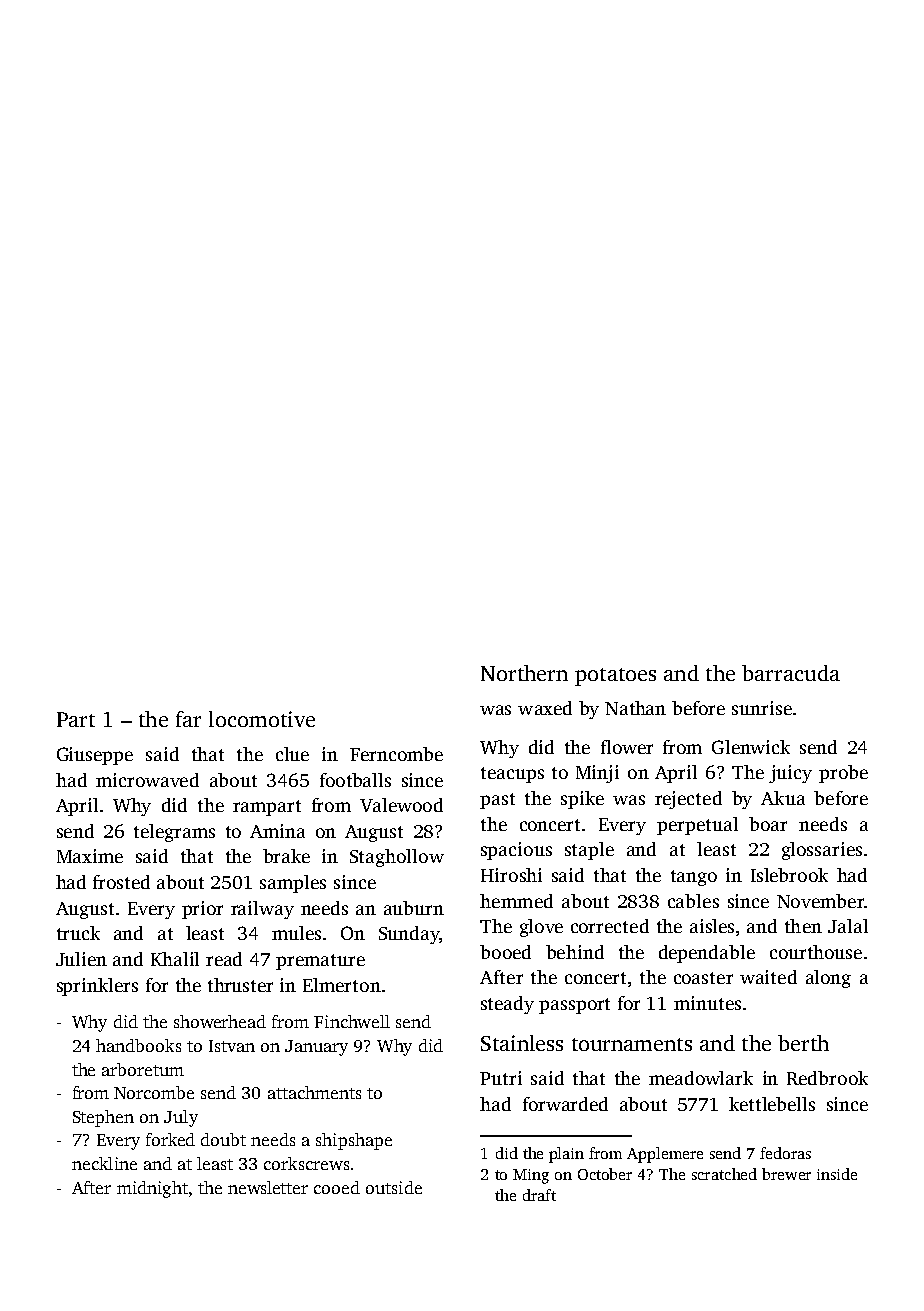  I want to click on Elmerton, so click(342, 985).
